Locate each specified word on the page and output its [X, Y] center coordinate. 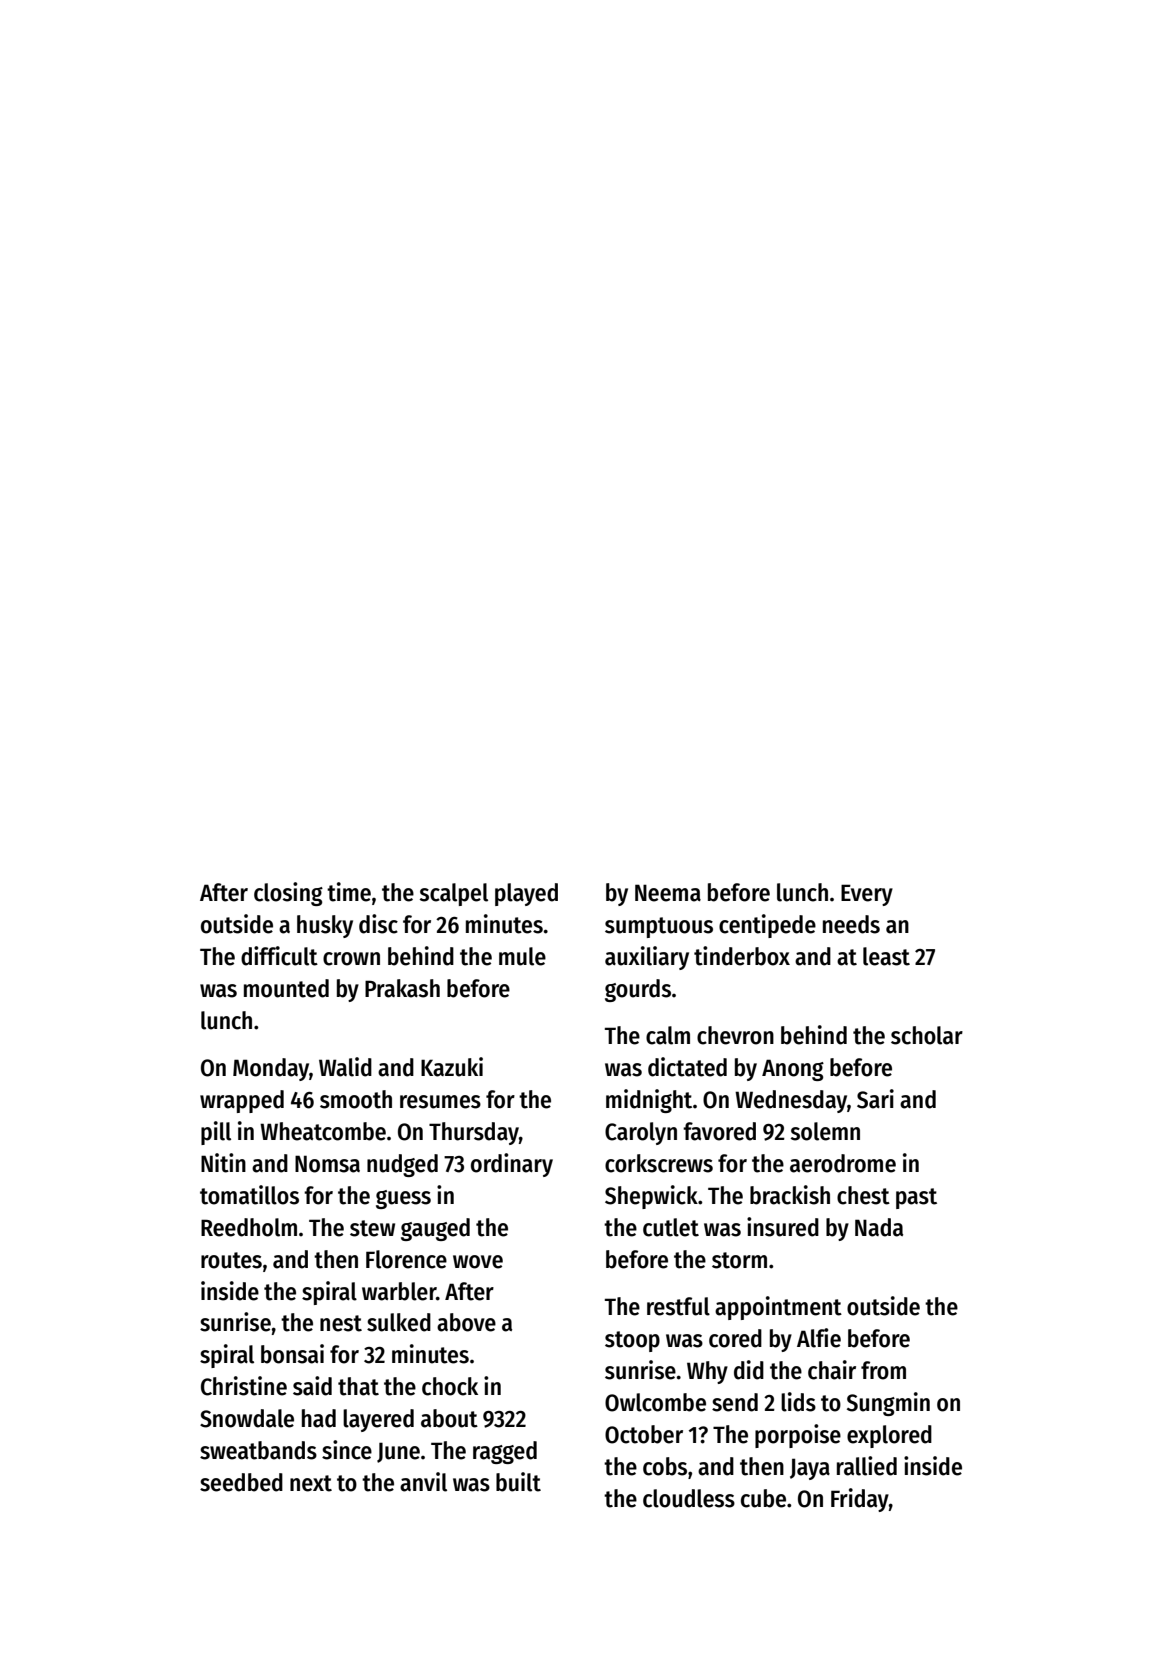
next [311, 1483]
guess [403, 1199]
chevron [735, 1035]
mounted [286, 988]
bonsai [292, 1354]
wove [478, 1262]
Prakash [402, 988]
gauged [435, 1229]
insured [783, 1227]
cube [763, 1498]
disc [378, 924]
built [518, 1482]
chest [863, 1195]
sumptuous [659, 927]
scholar [927, 1035]
